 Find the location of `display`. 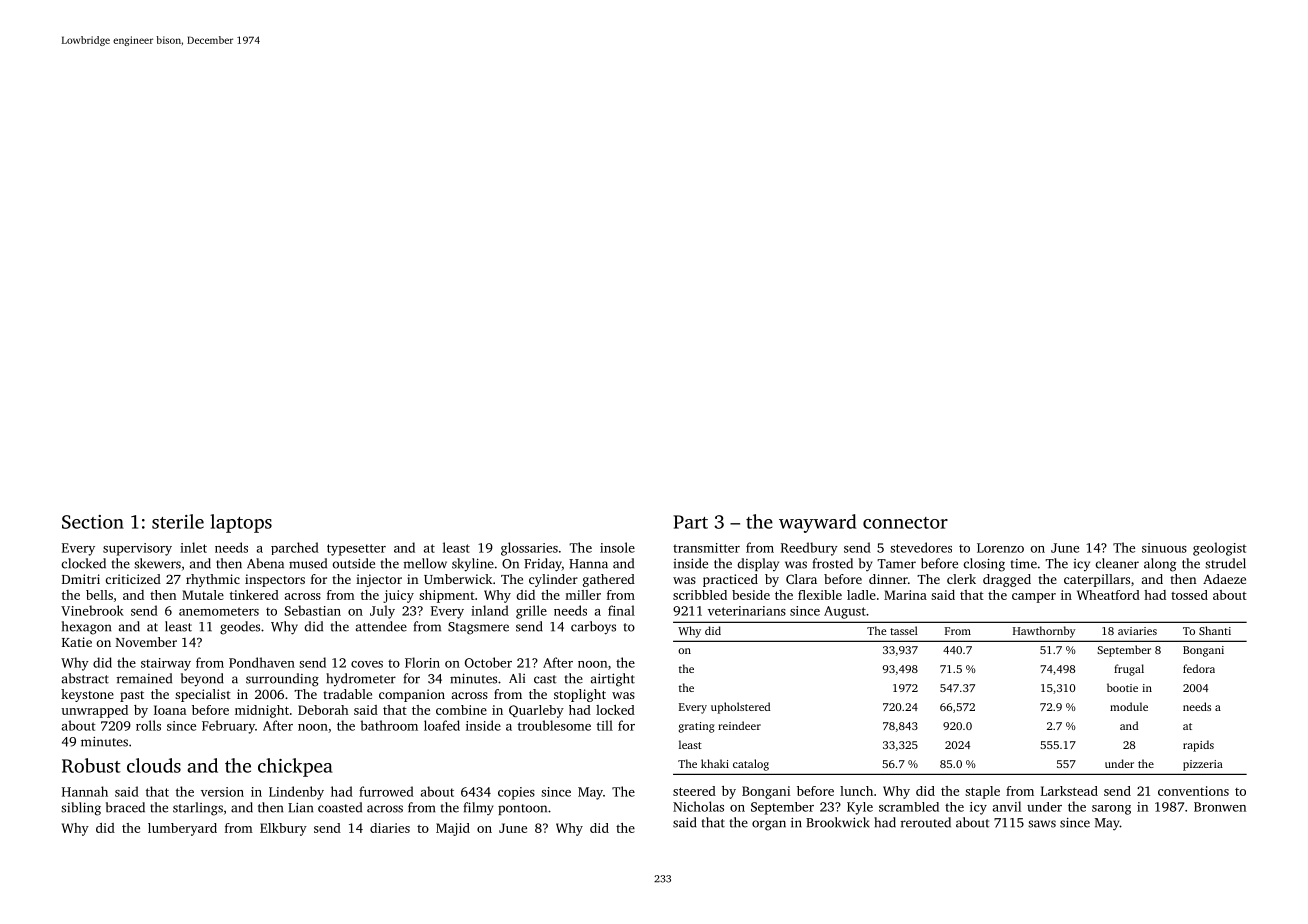

display is located at coordinates (758, 564).
